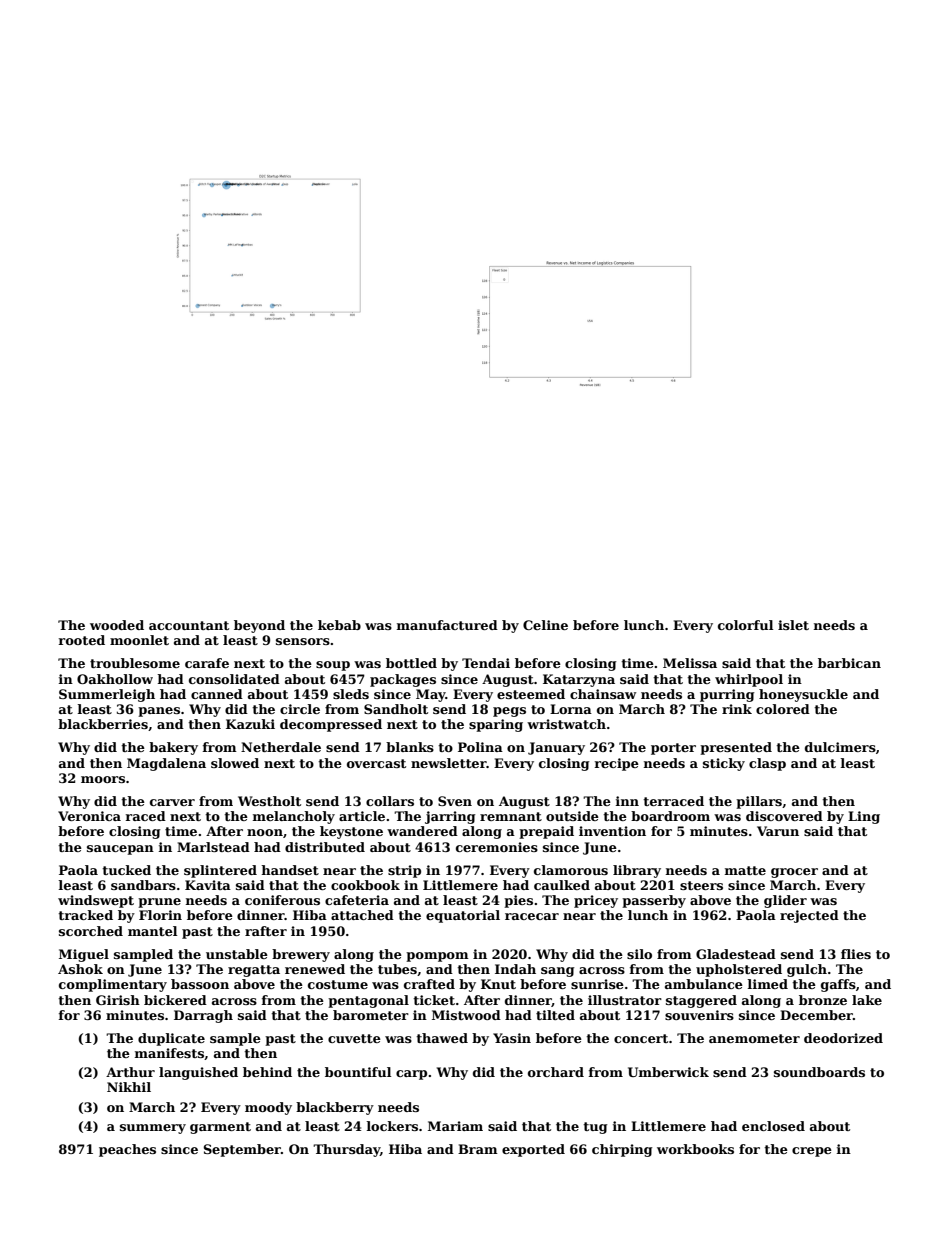 Image resolution: width=952 pixels, height=1233 pixels. Describe the element at coordinates (533, 1150) in the image. I see `exported` at that location.
